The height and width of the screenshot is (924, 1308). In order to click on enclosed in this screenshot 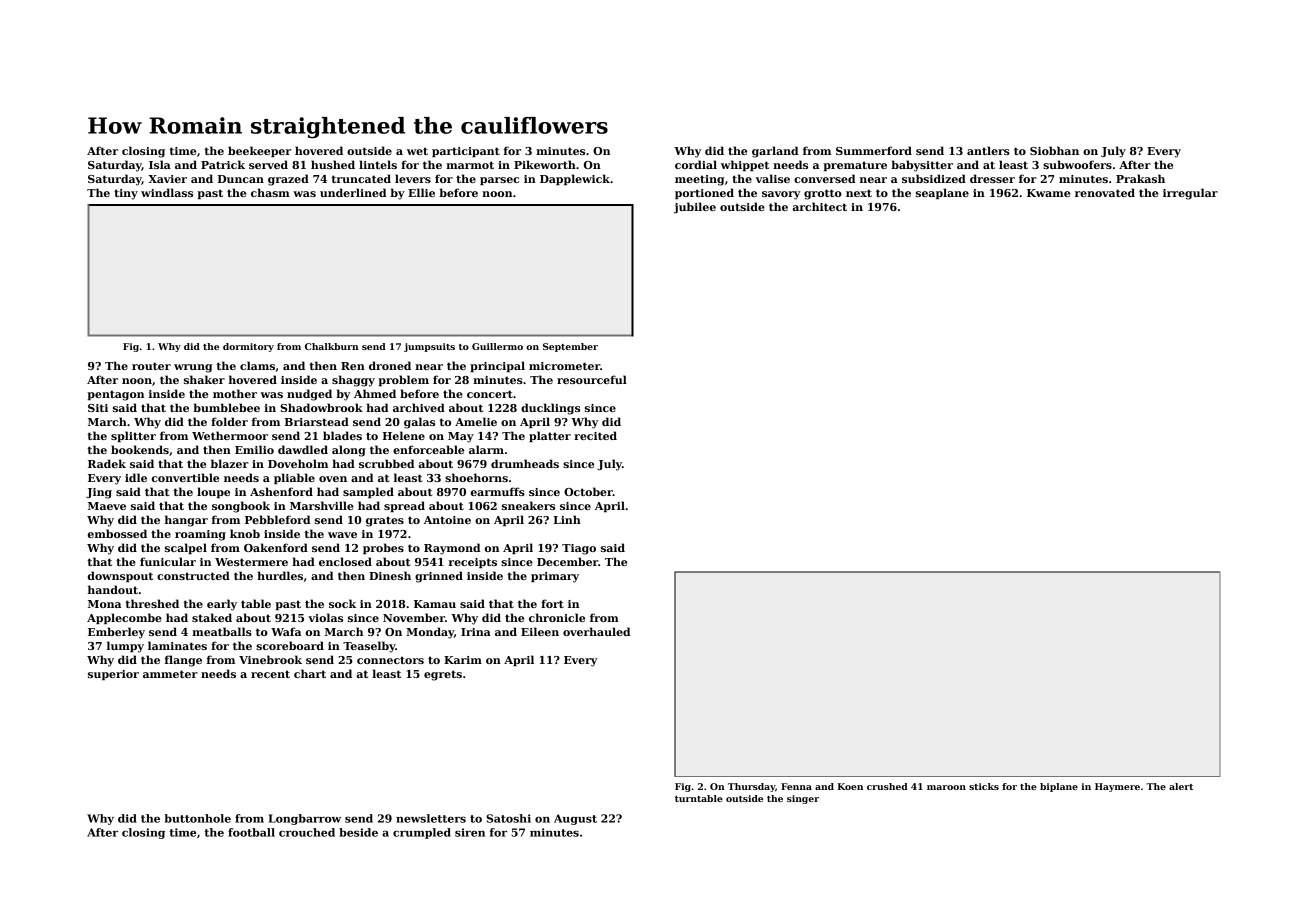, I will do `click(345, 561)`.
